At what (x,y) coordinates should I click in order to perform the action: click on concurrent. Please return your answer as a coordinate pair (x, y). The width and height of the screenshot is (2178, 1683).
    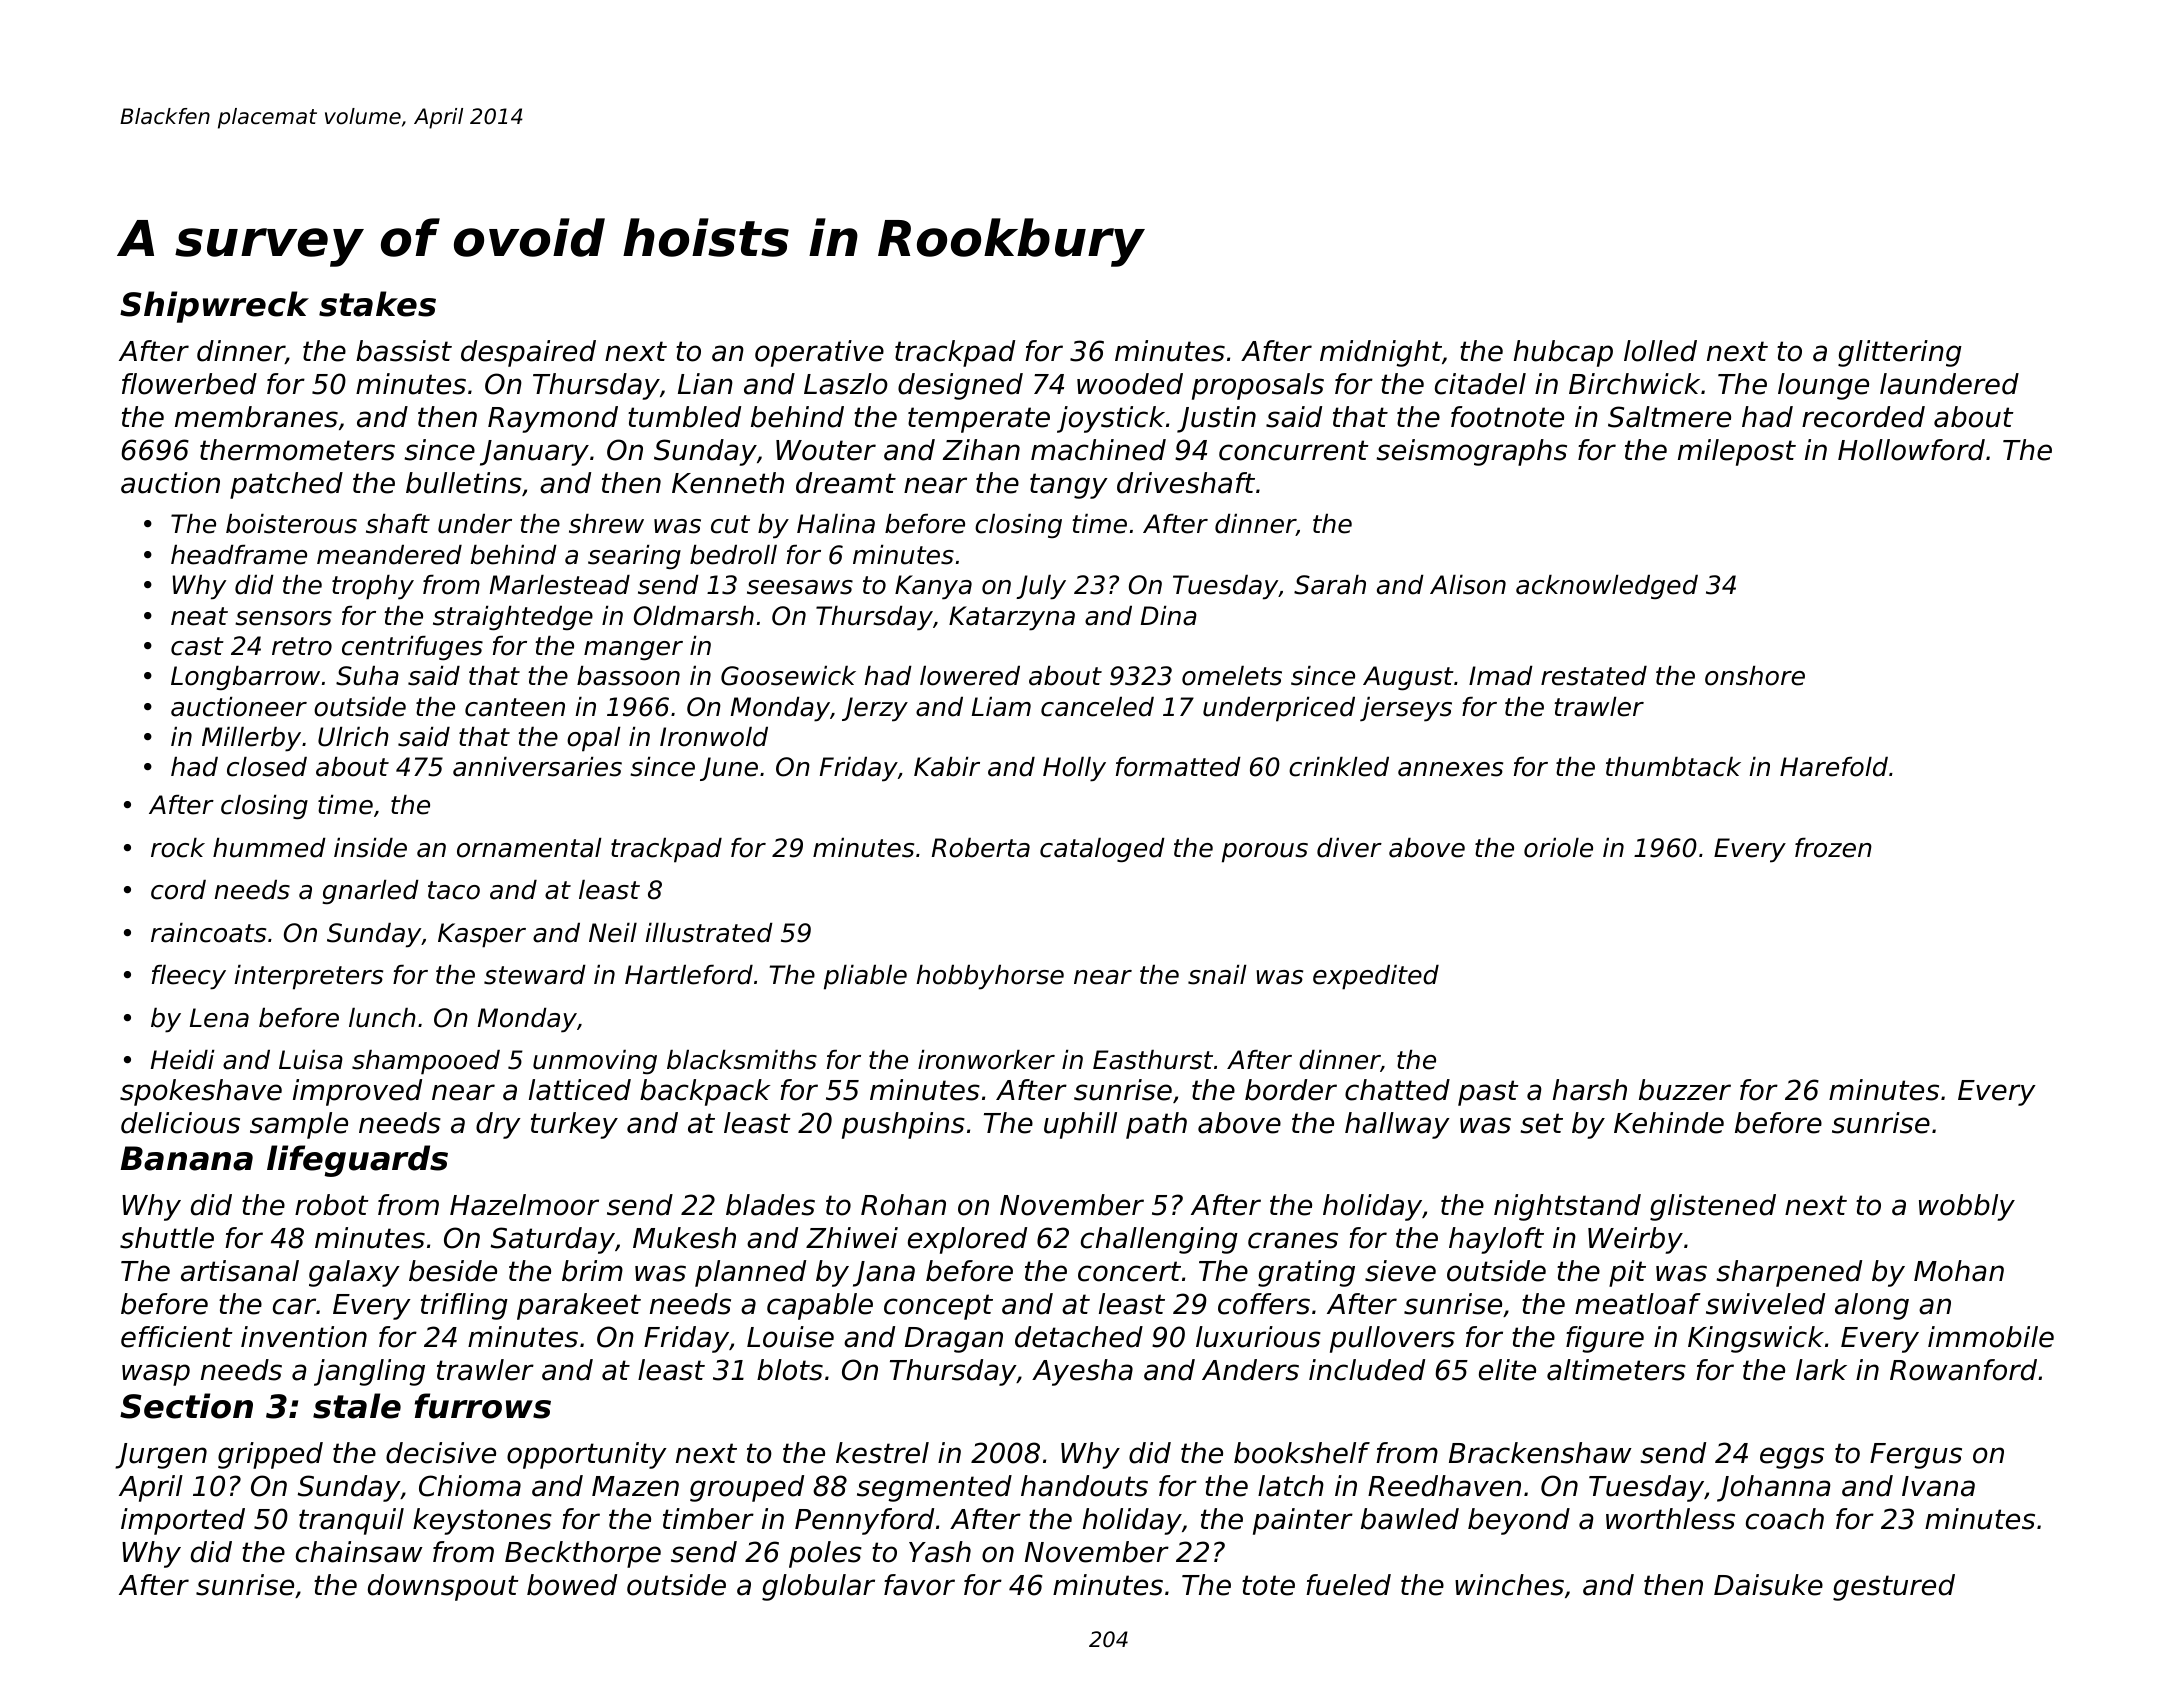
    Looking at the image, I should click on (1294, 450).
